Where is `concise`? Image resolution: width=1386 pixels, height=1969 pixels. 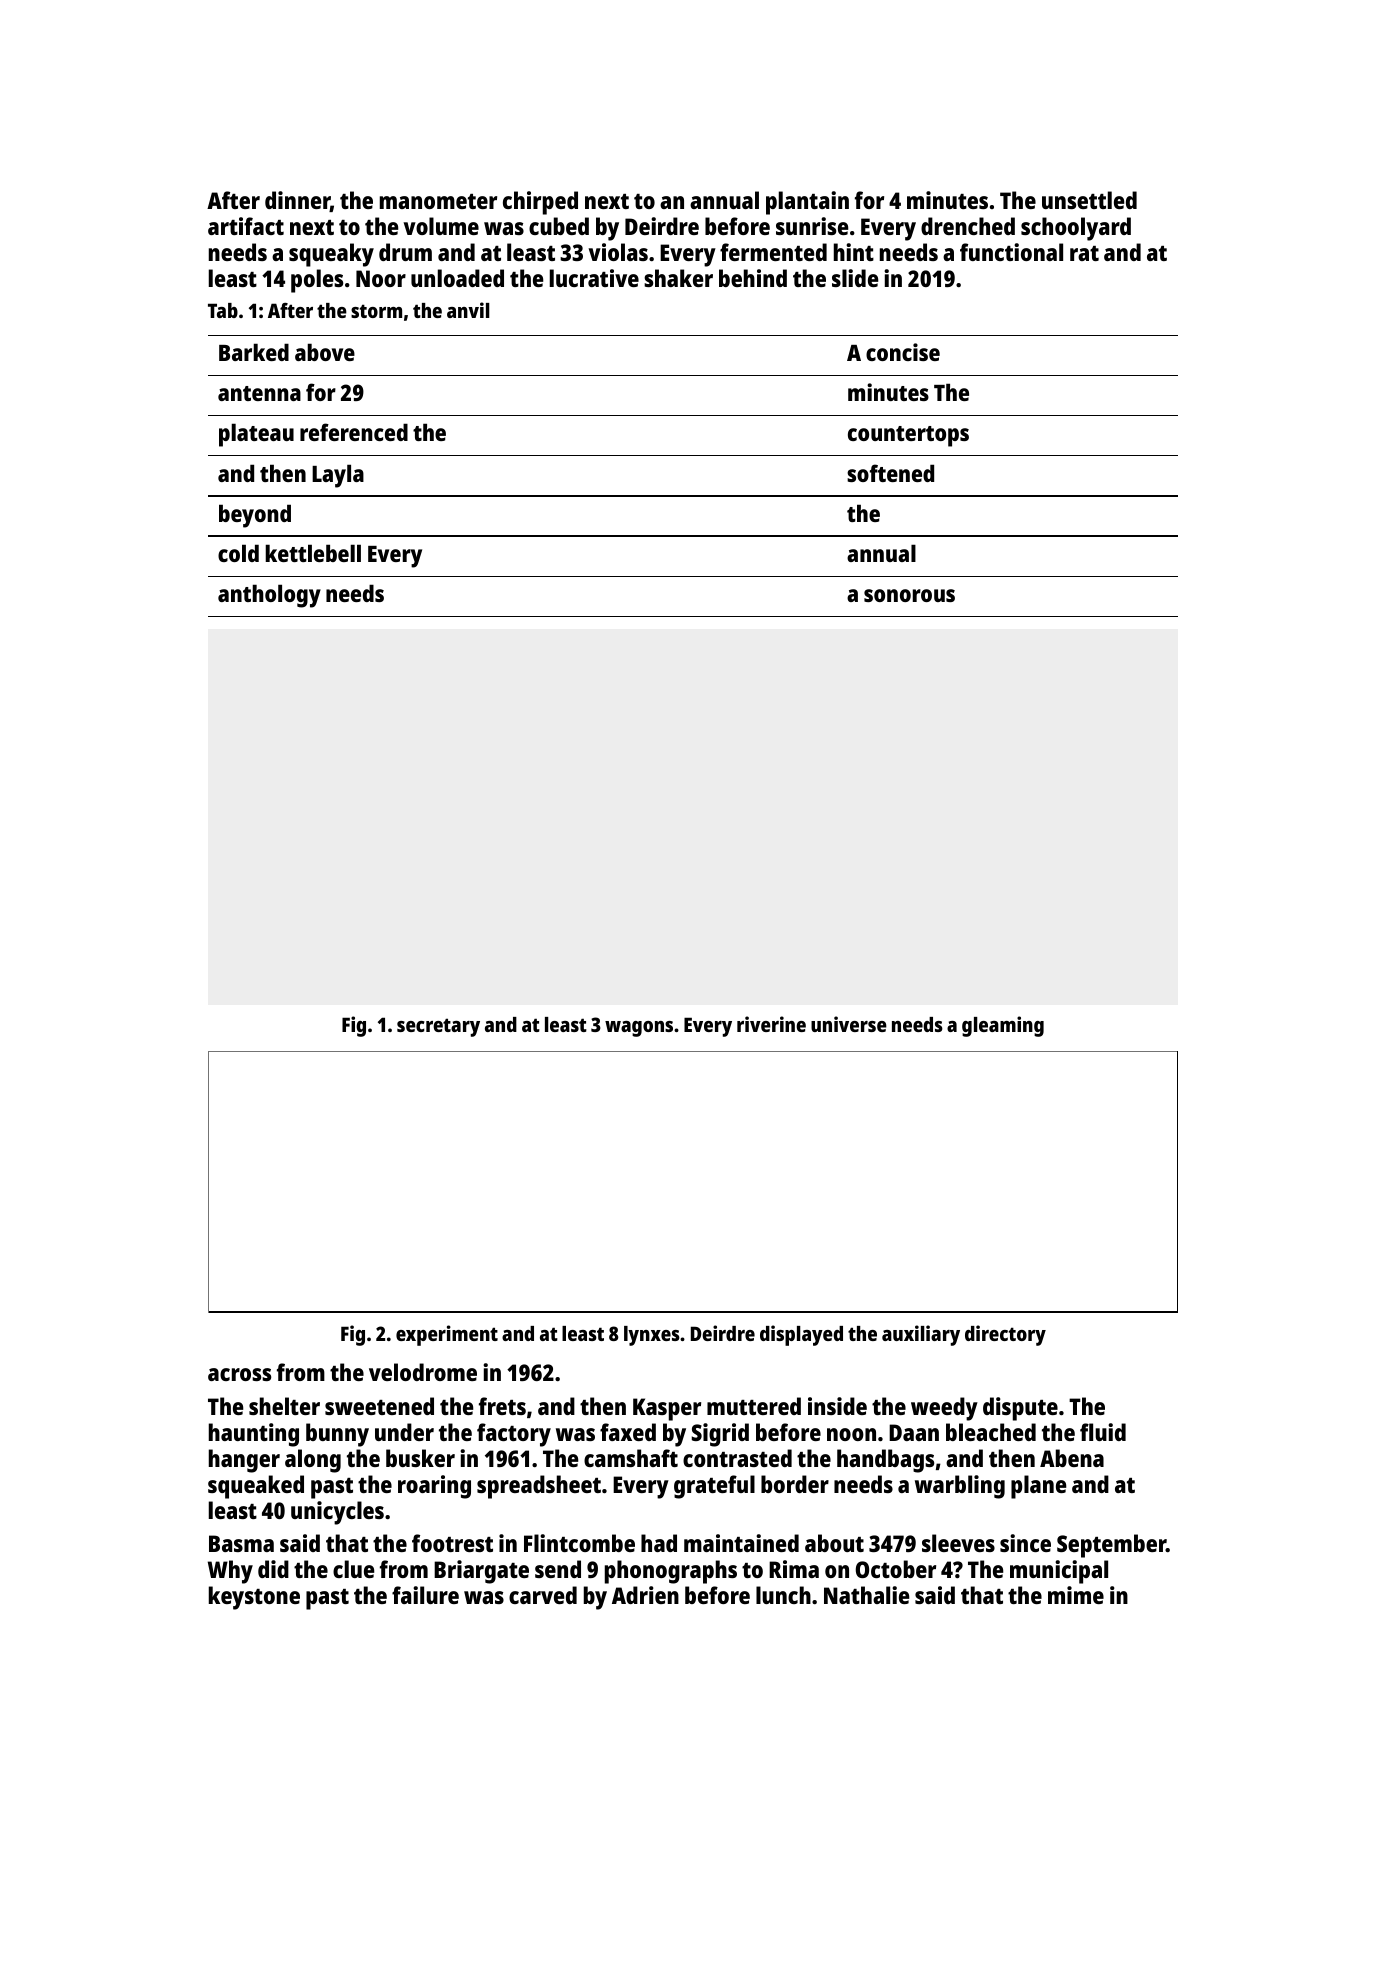 concise is located at coordinates (903, 352).
